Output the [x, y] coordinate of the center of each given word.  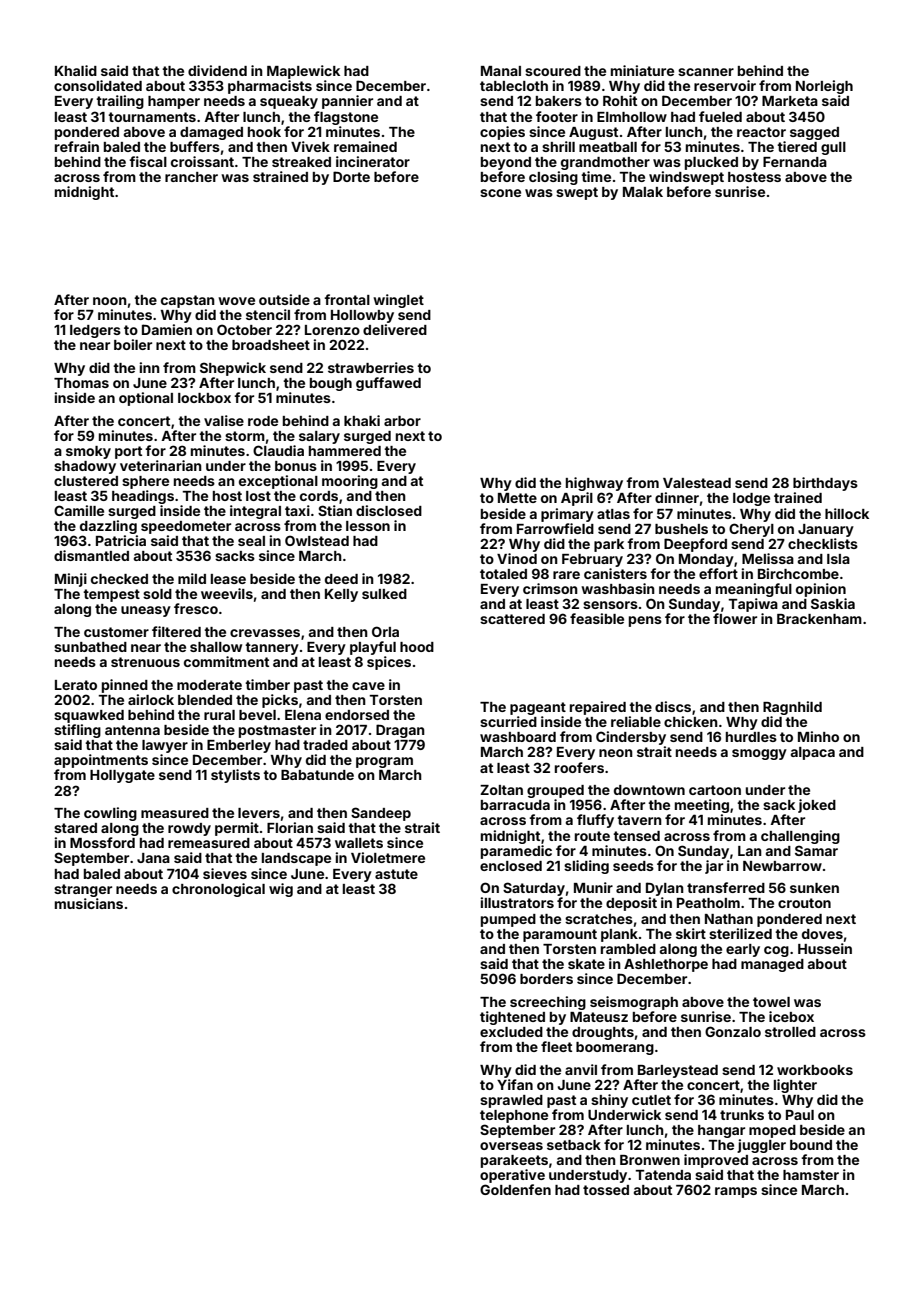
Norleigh [824, 87]
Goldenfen [515, 1189]
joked [817, 806]
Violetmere [388, 857]
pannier [347, 102]
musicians [89, 903]
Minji [71, 580]
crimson [550, 588]
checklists [823, 543]
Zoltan [501, 790]
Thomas [81, 383]
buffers [195, 146]
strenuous [145, 662]
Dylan [665, 889]
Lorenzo [332, 330]
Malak [643, 192]
